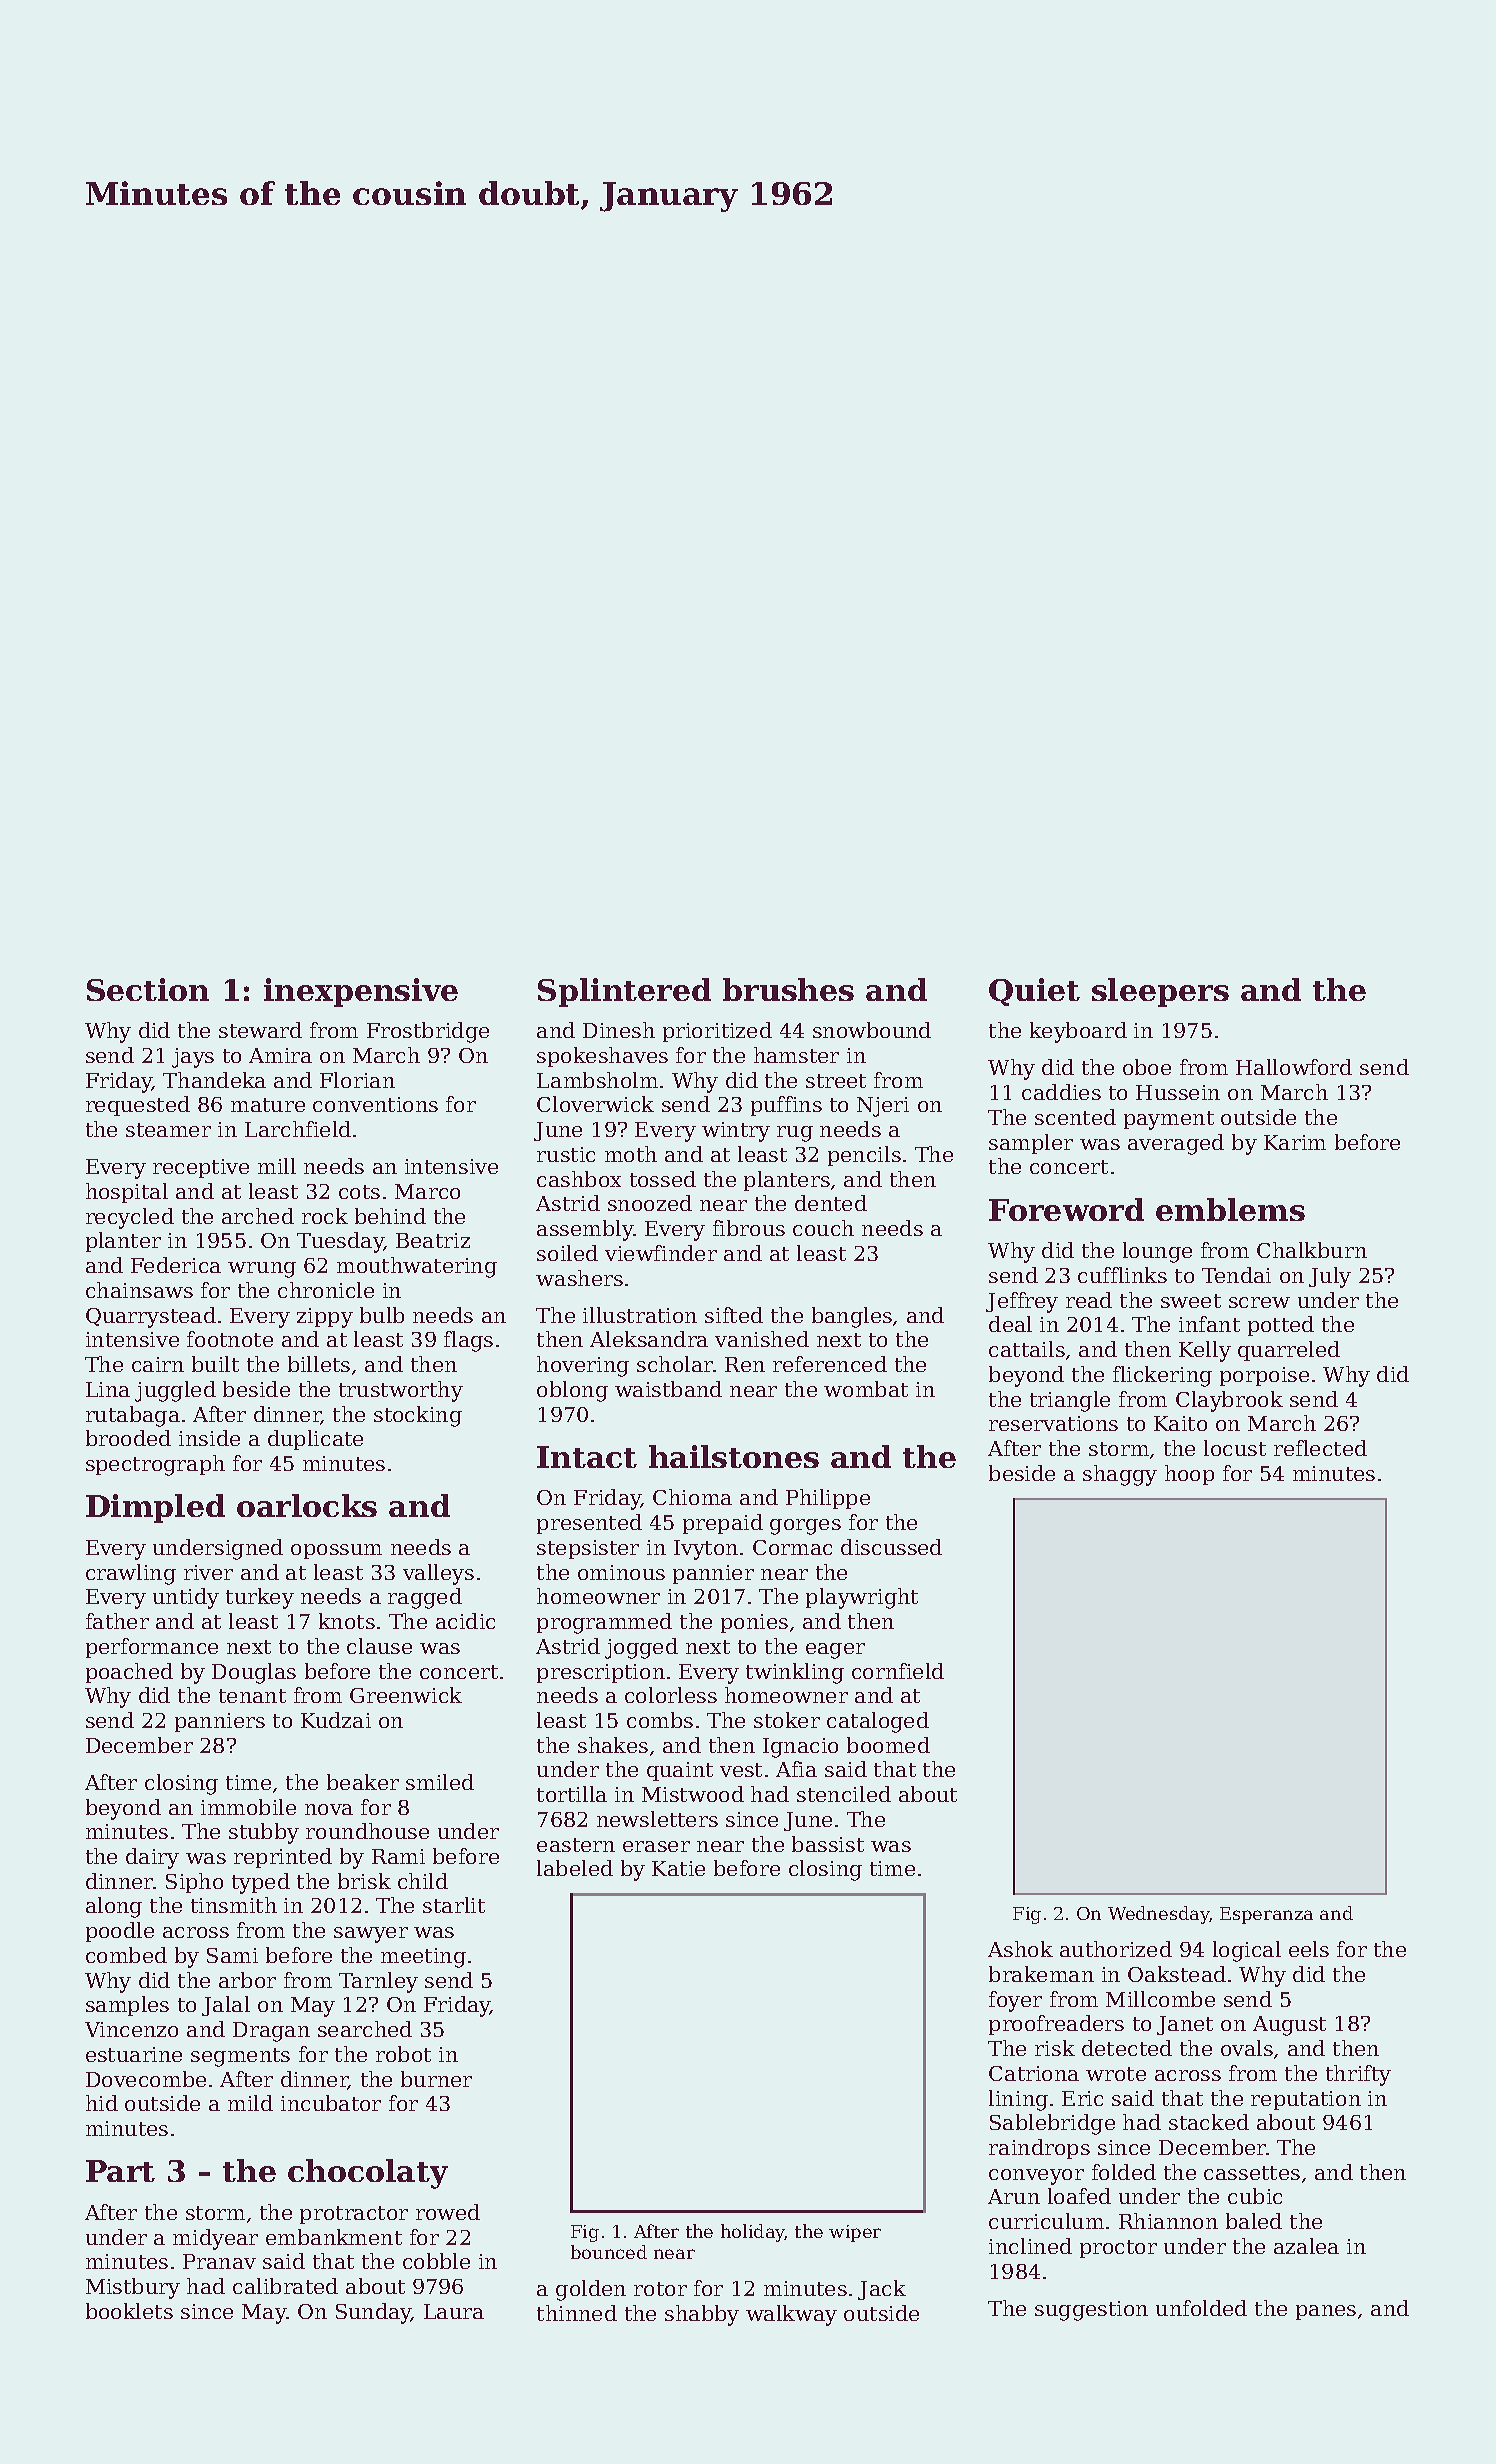 The height and width of the image is (2464, 1496). I want to click on Ivyton, so click(706, 1550).
